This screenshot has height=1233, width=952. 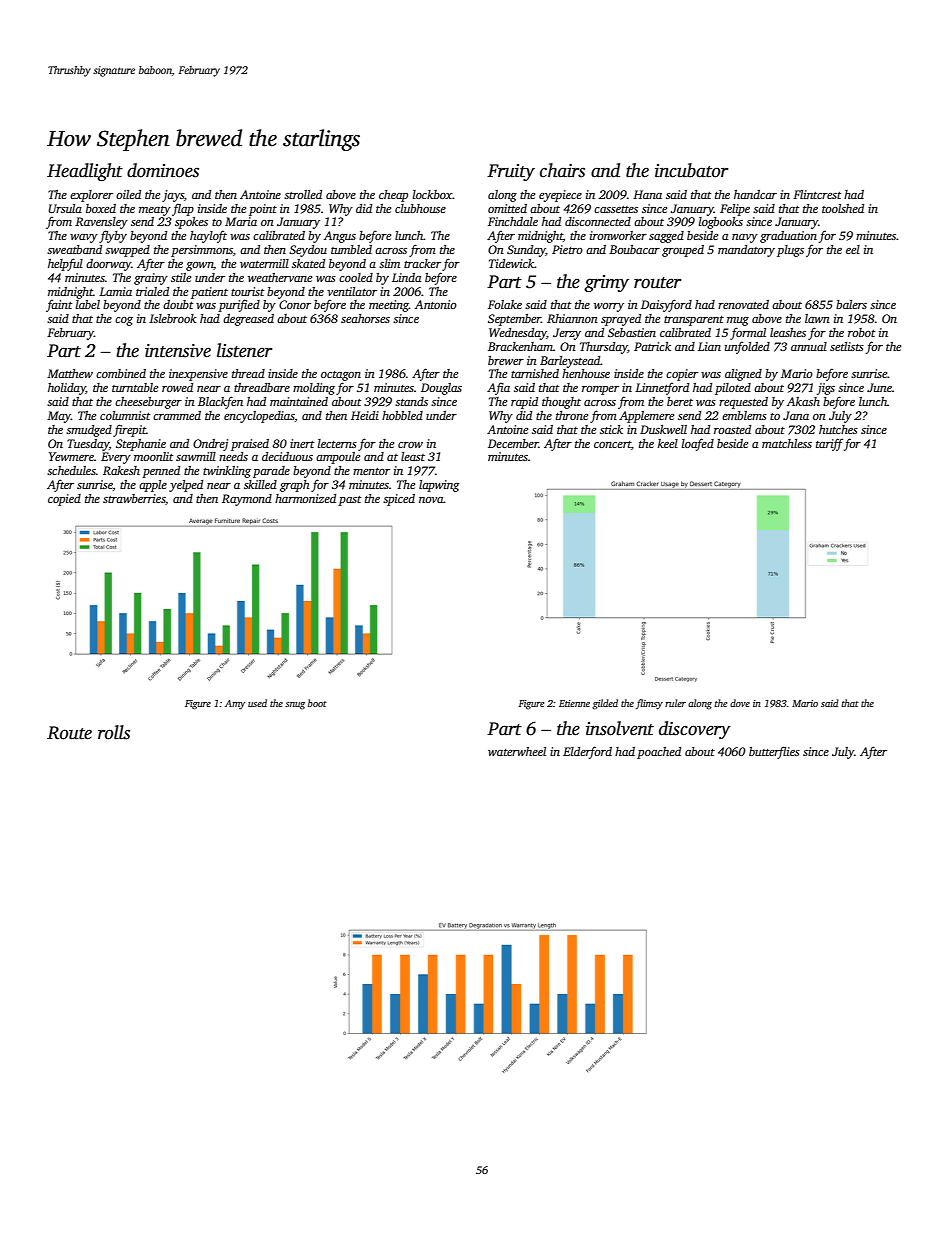 What do you see at coordinates (128, 194) in the screenshot?
I see `oiled` at bounding box center [128, 194].
